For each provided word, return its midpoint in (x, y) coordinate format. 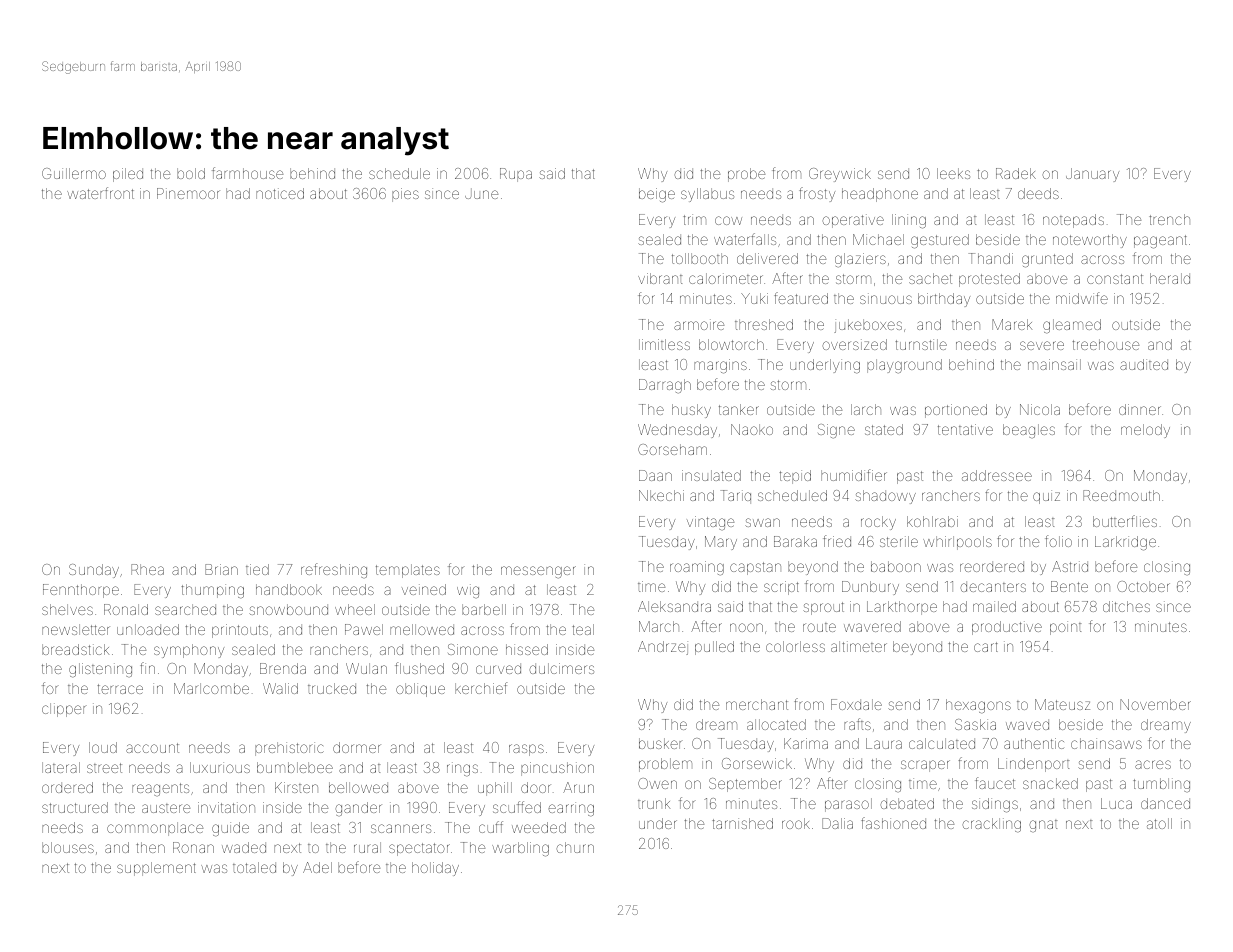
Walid (280, 688)
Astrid (1070, 566)
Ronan (193, 847)
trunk (654, 803)
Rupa (516, 175)
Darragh (665, 386)
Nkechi (661, 495)
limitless (664, 344)
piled (128, 175)
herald (1170, 278)
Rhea (147, 569)
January (1092, 175)
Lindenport (1033, 765)
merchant (757, 704)
